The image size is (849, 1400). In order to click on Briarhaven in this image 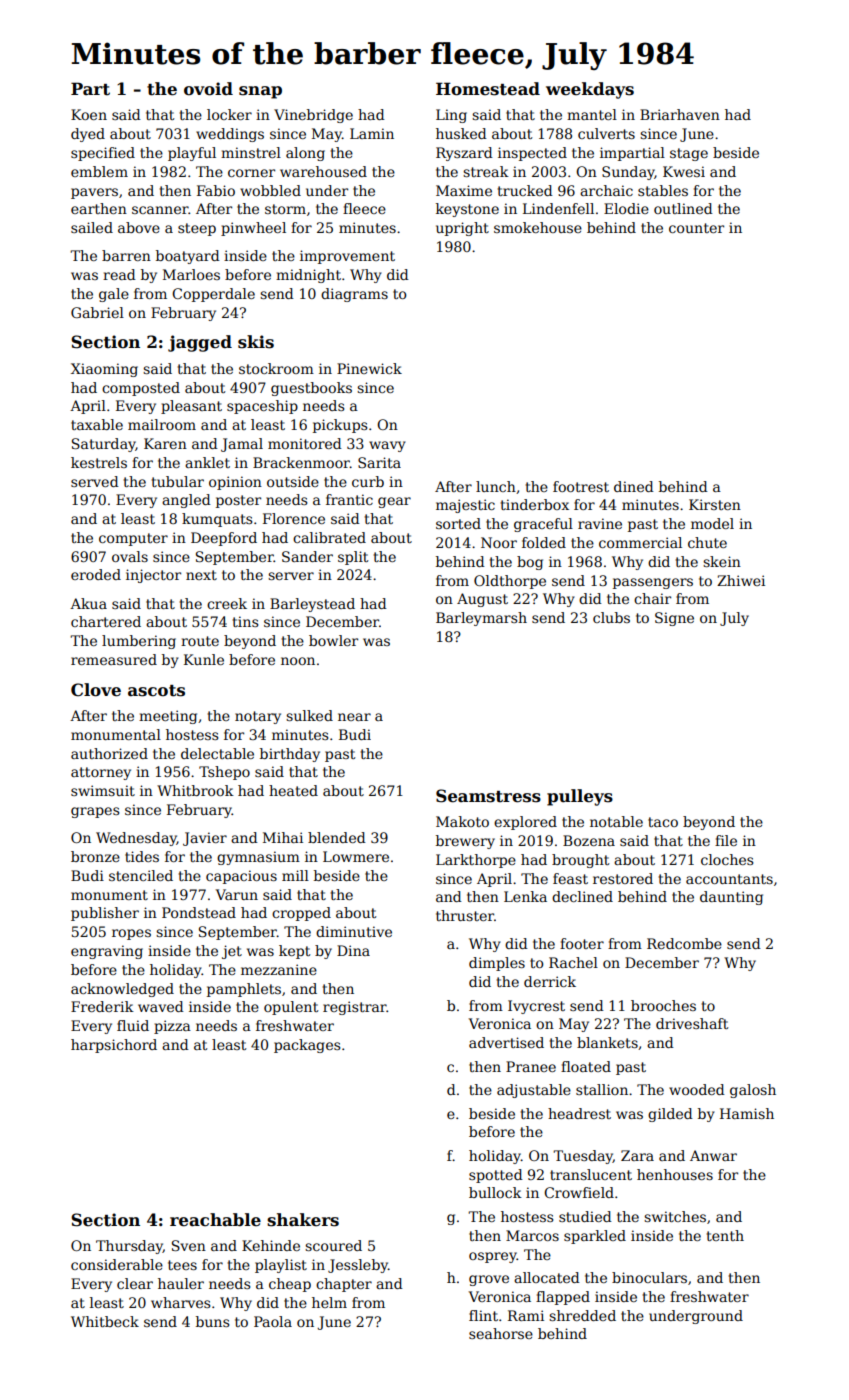, I will do `click(680, 114)`.
